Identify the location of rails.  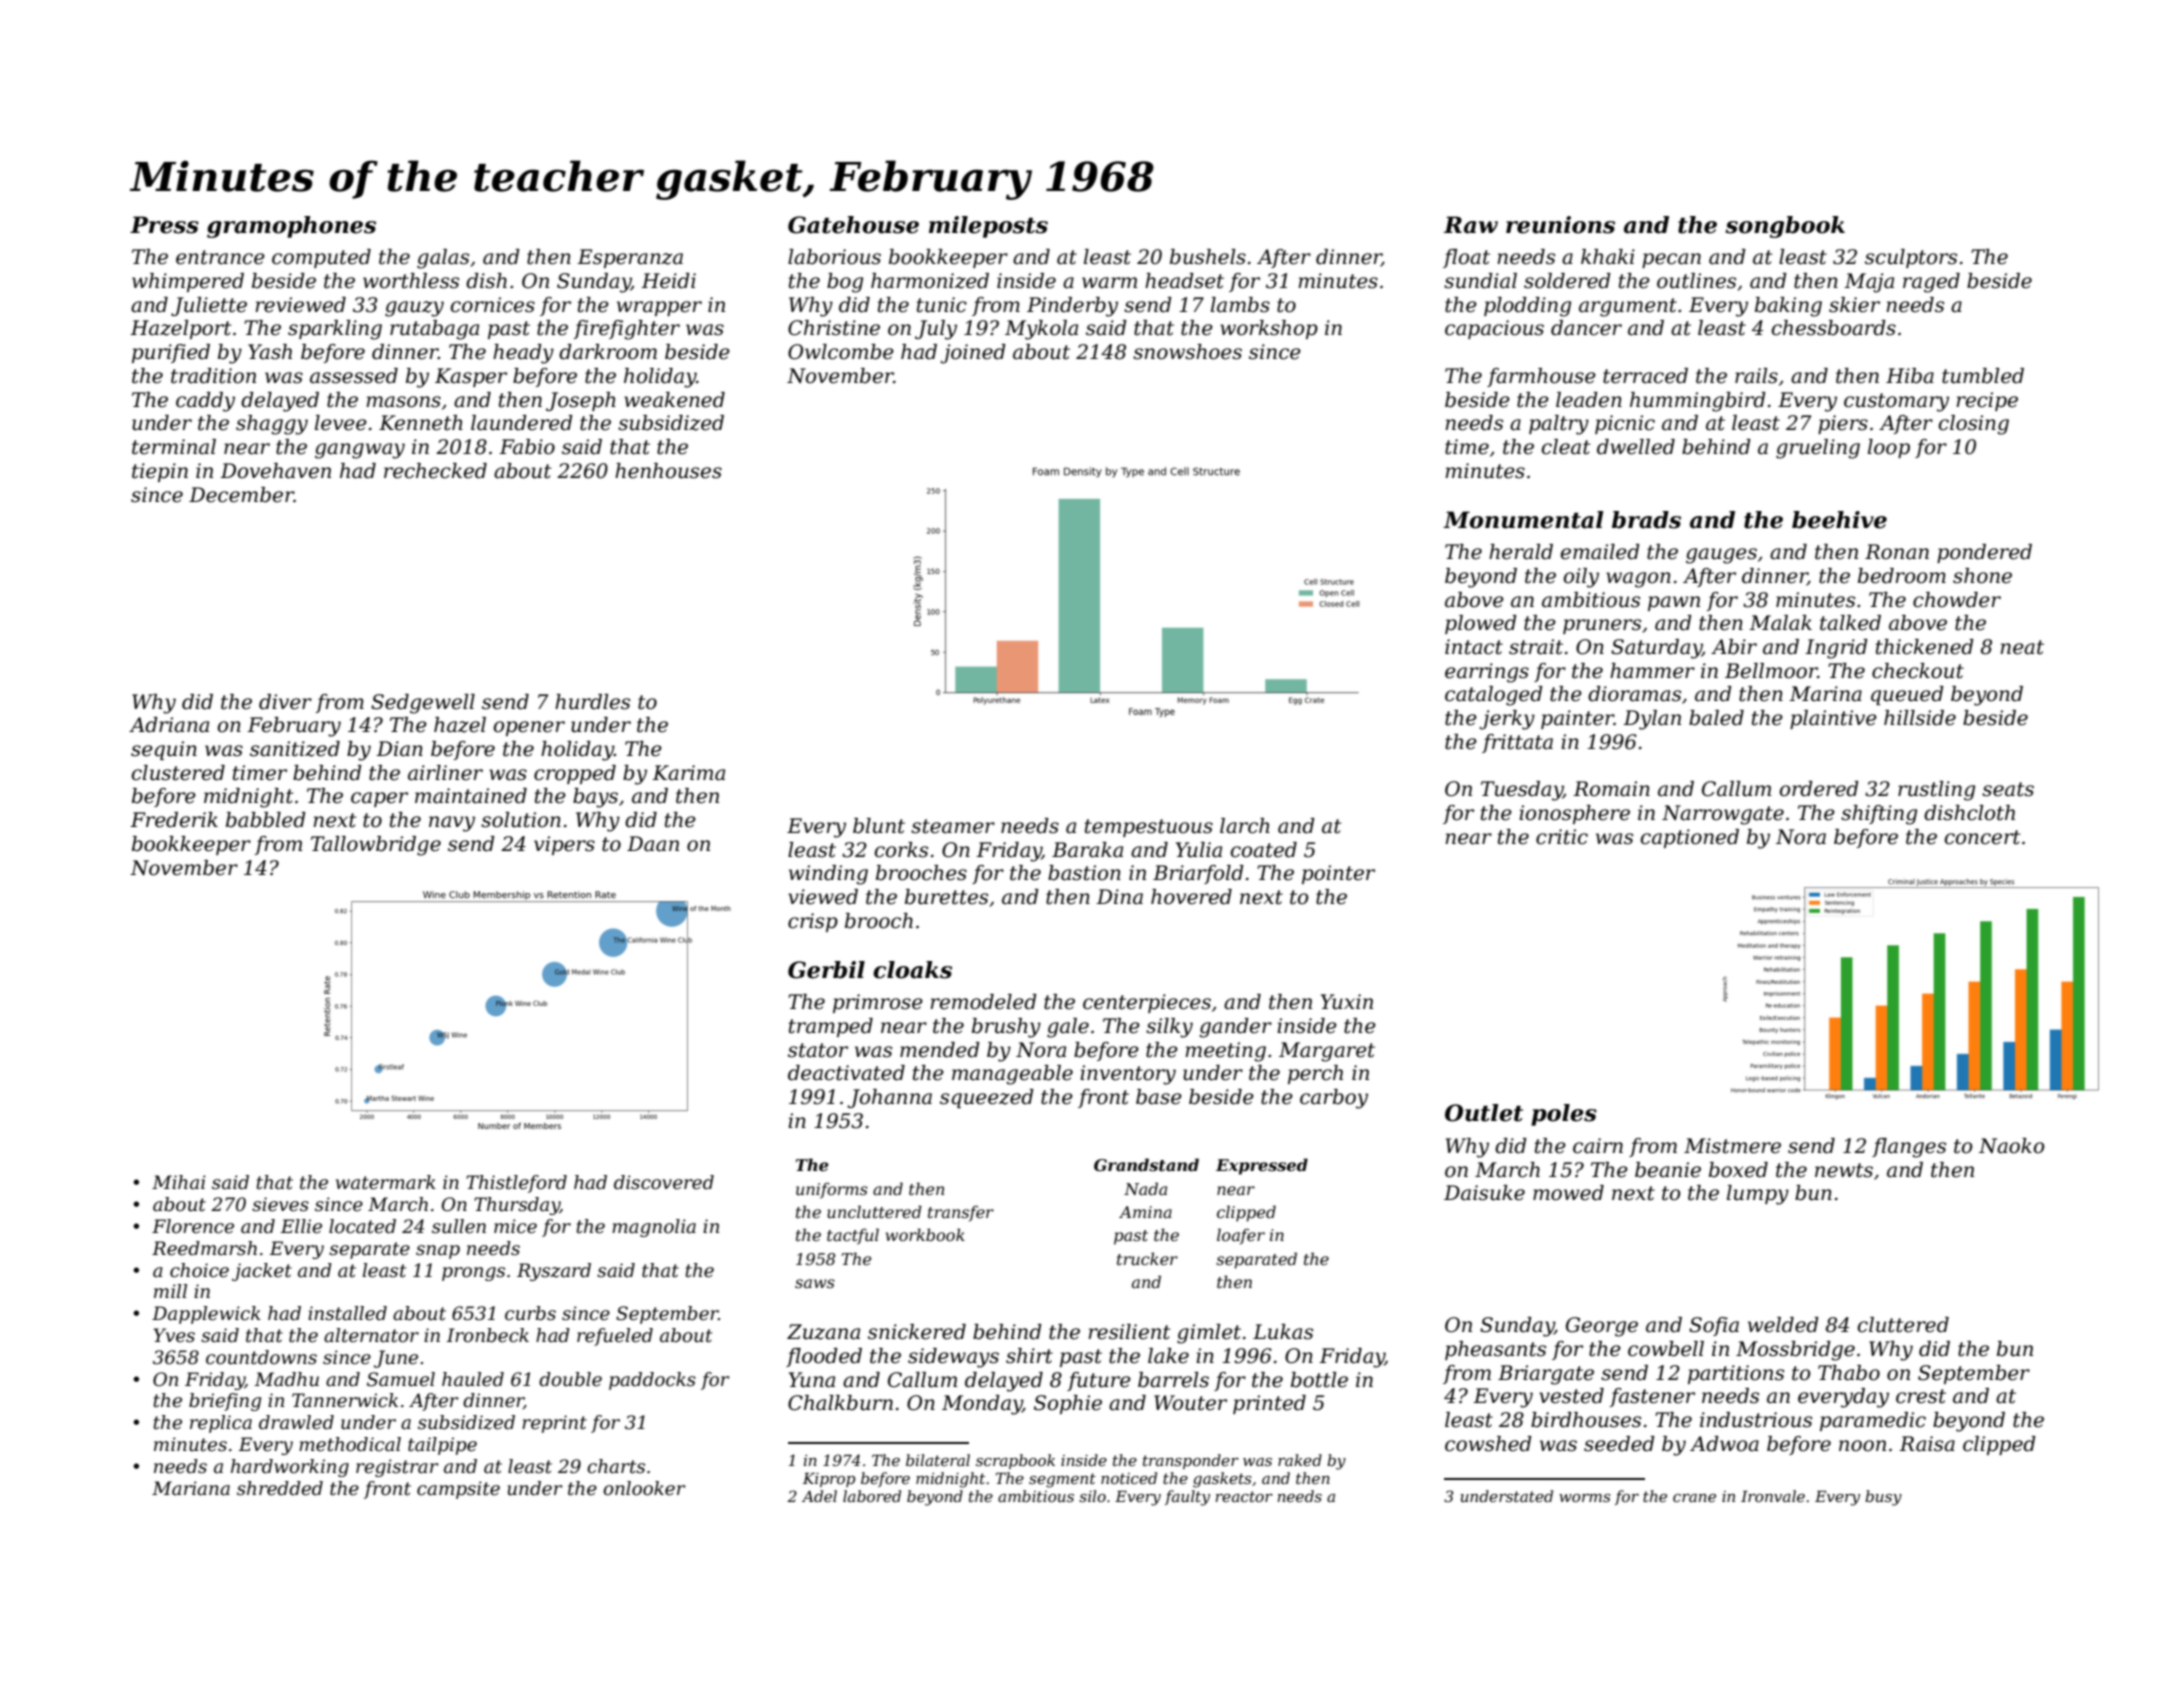
(1756, 376).
